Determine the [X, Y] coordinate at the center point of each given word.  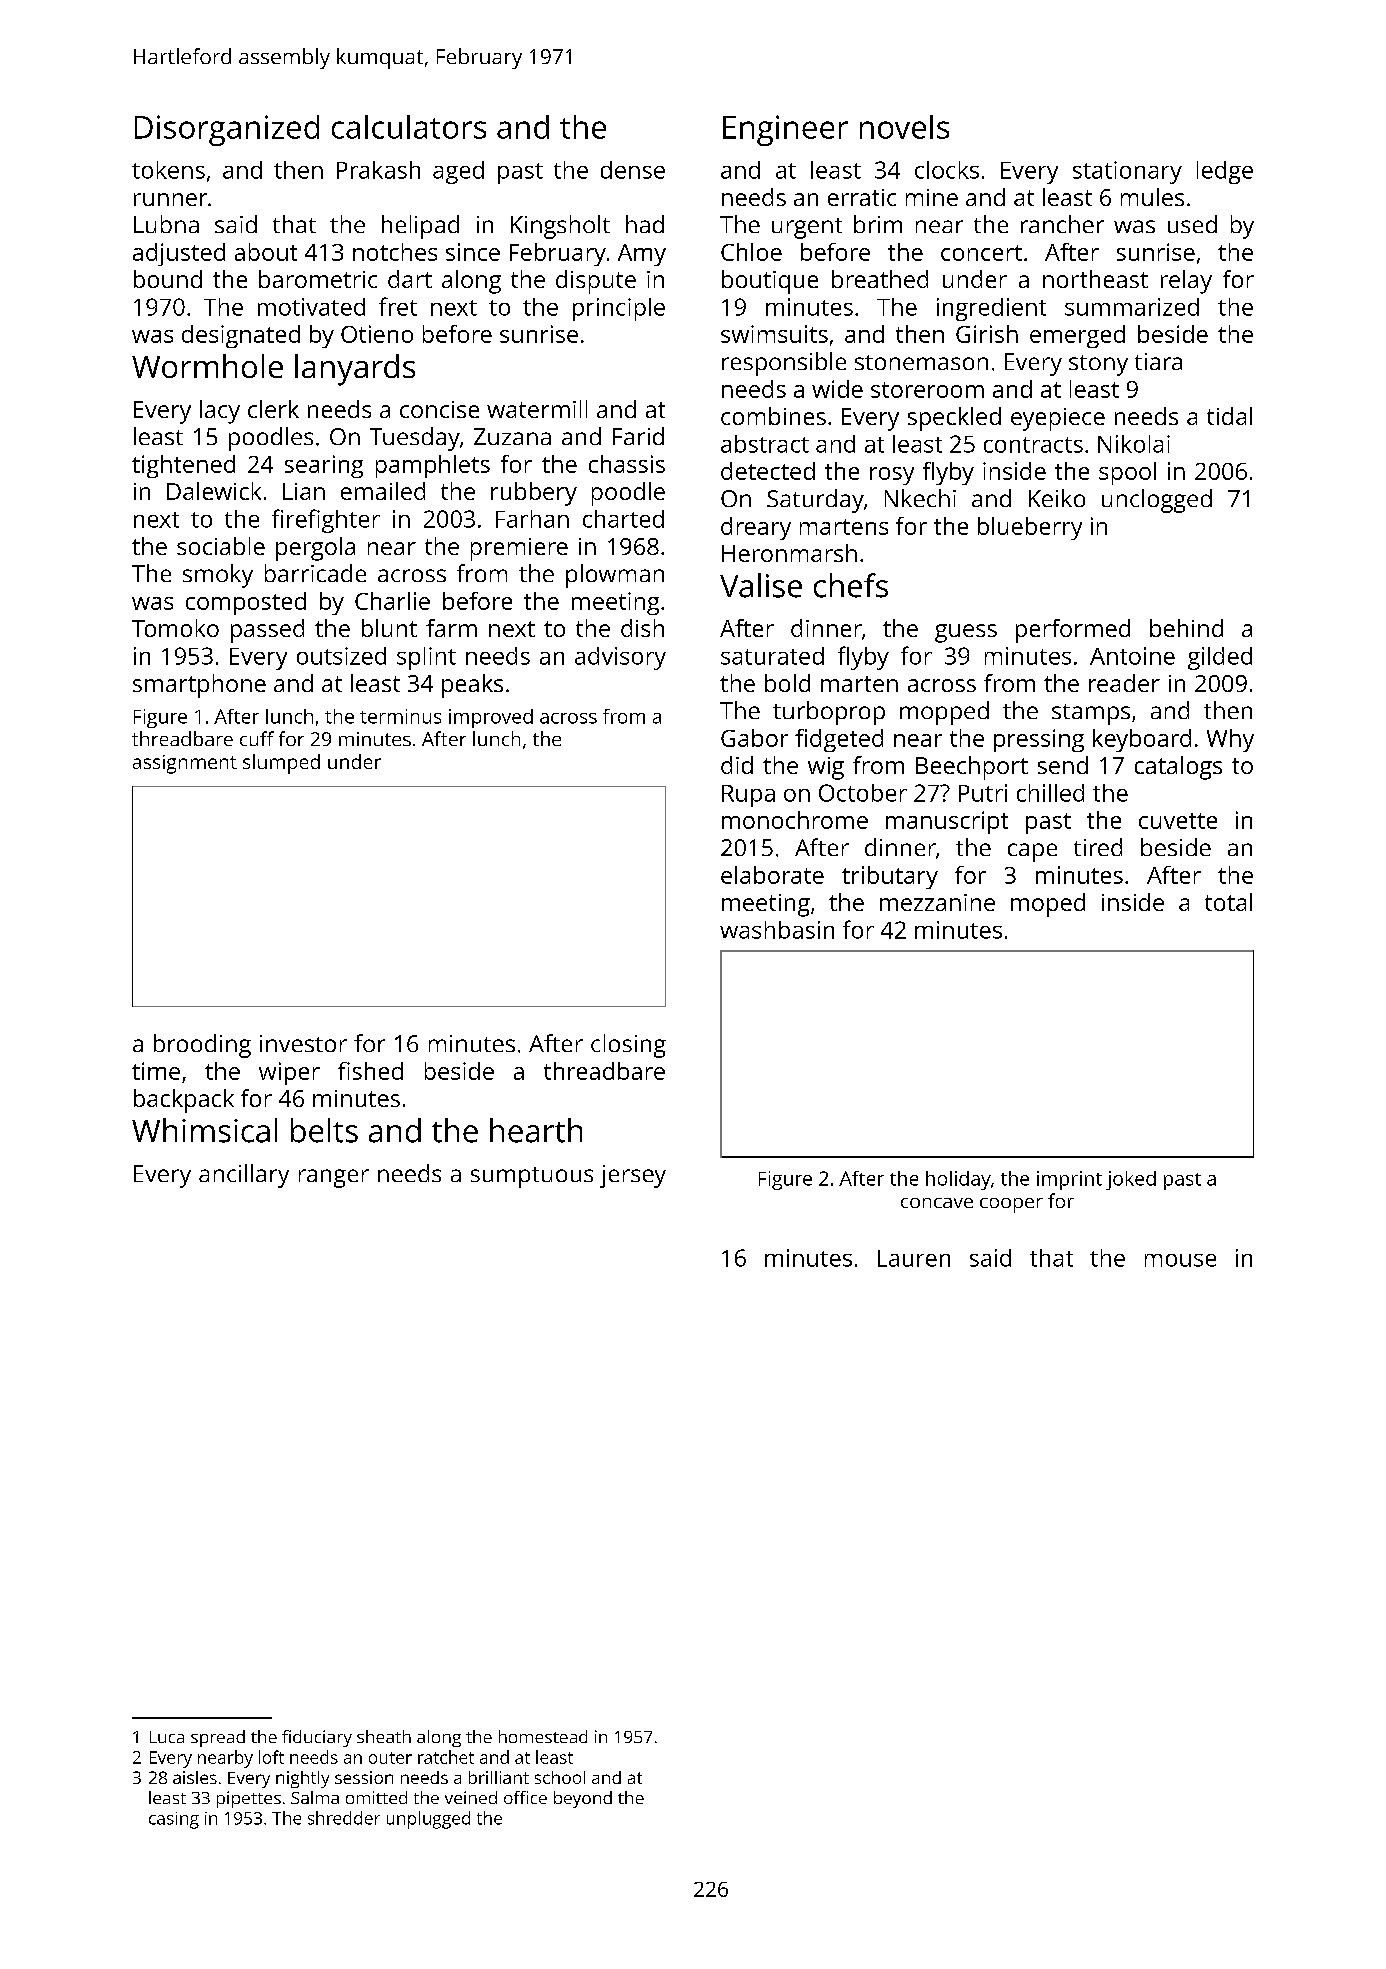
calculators [409, 127]
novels [904, 127]
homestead [543, 1736]
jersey [633, 1176]
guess [966, 633]
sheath [384, 1736]
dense [633, 170]
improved [491, 718]
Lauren [914, 1258]
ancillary [244, 1176]
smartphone [199, 686]
